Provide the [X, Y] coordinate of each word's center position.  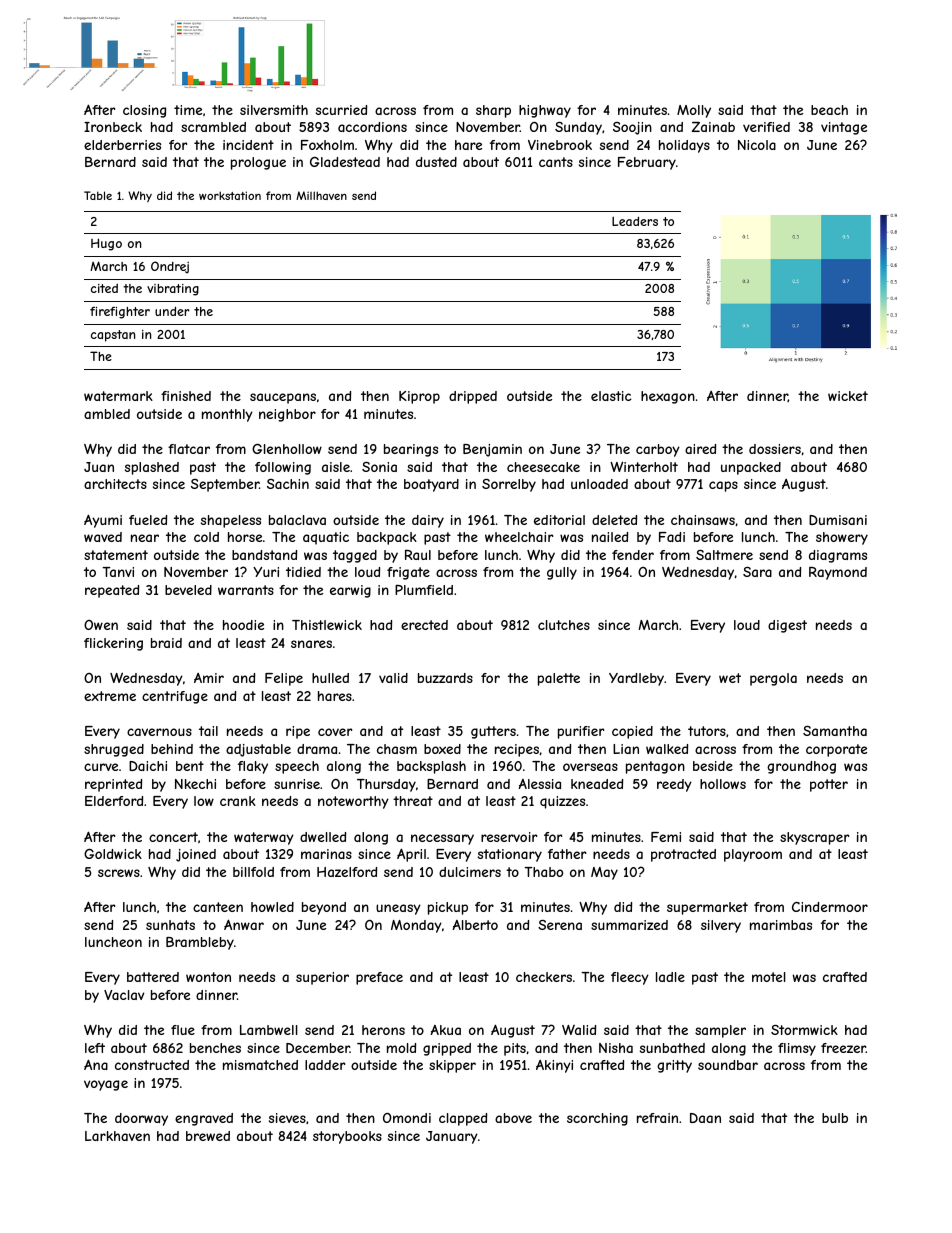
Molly [694, 111]
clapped [463, 1119]
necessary [442, 839]
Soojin [632, 128]
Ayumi [103, 521]
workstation [230, 195]
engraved [204, 1119]
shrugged [114, 750]
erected [424, 625]
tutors [707, 731]
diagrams [838, 556]
